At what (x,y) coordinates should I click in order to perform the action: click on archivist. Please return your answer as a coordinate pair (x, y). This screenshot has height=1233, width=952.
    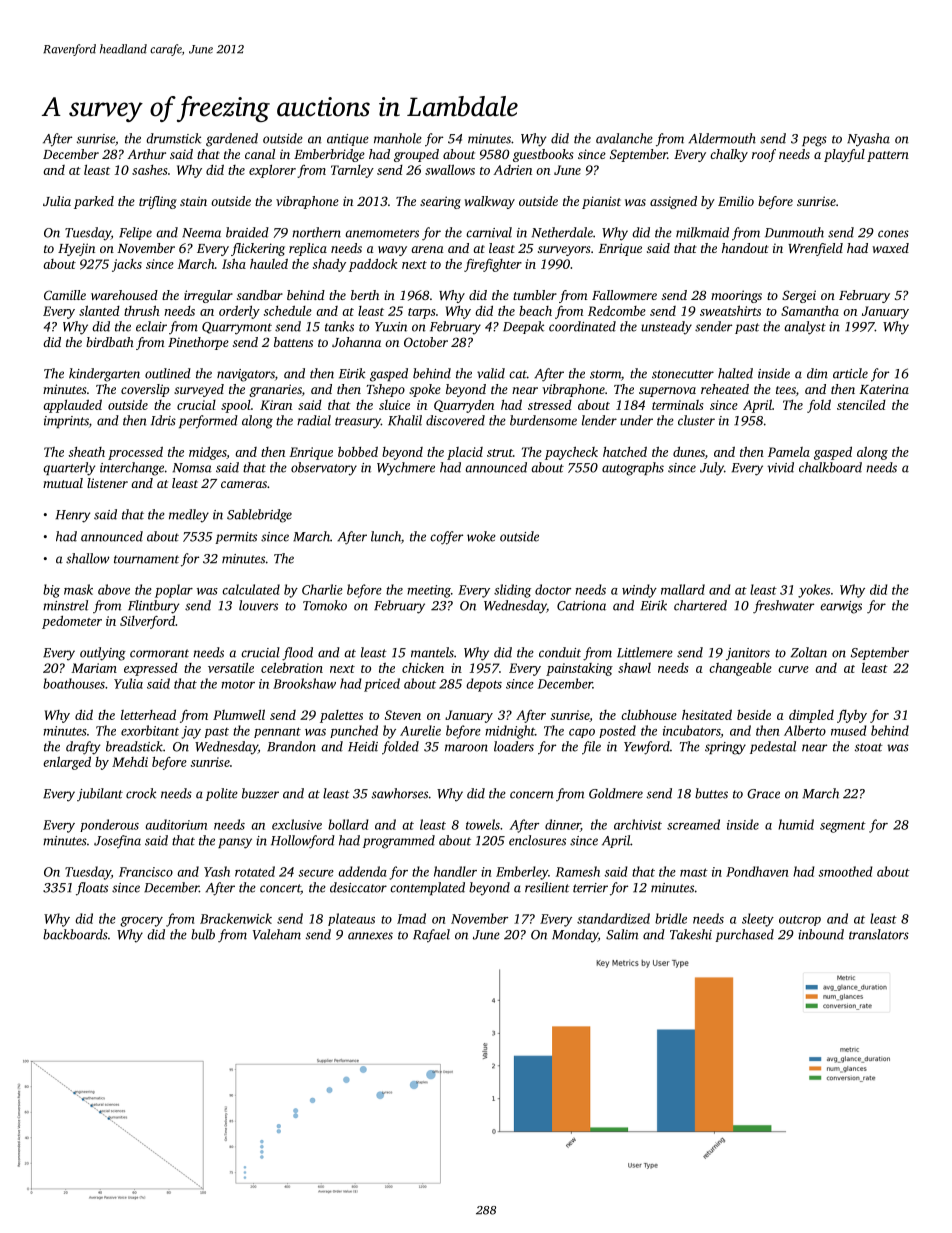
    Looking at the image, I should click on (638, 824).
